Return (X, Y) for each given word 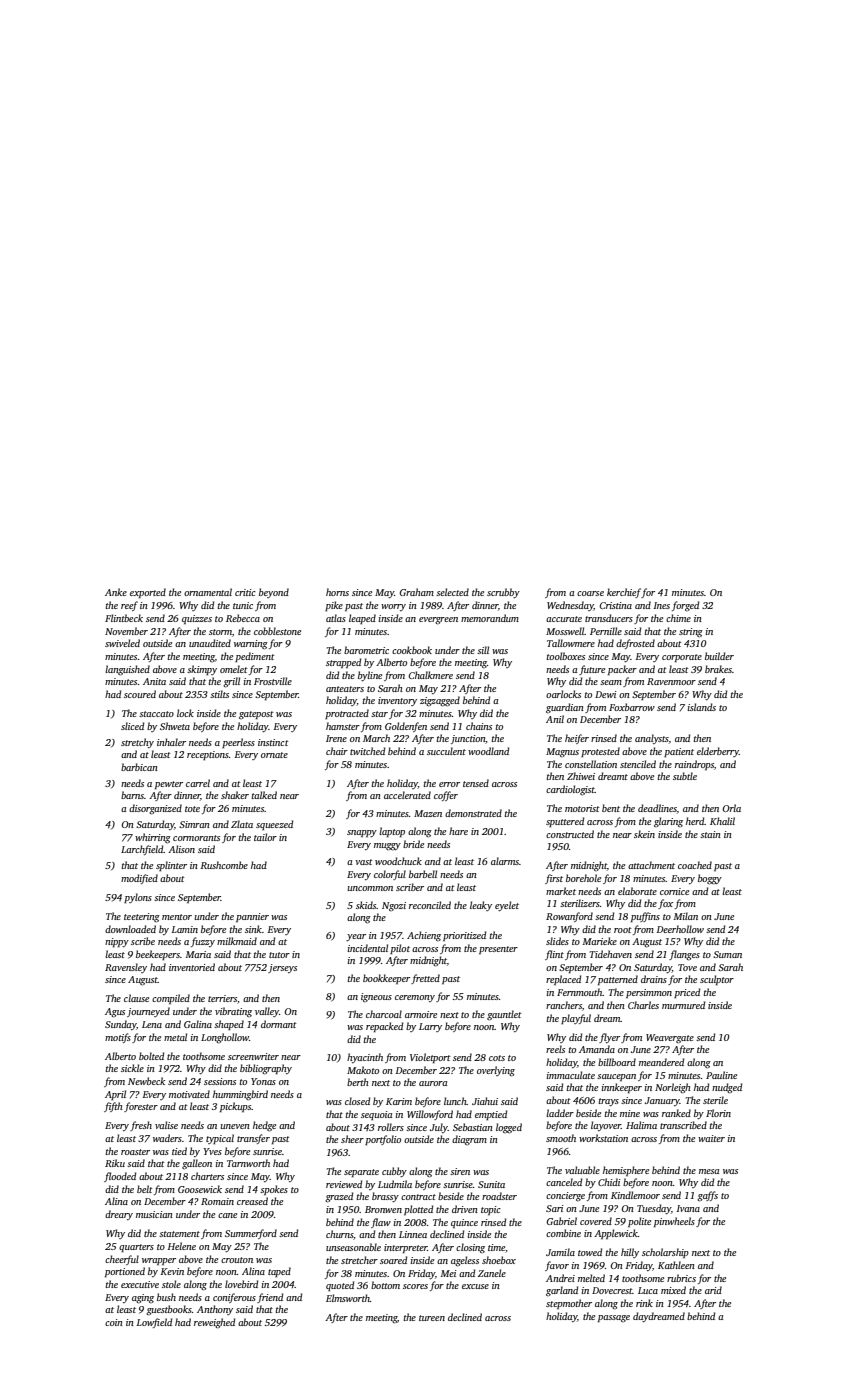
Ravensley (126, 968)
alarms (505, 861)
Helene (181, 1246)
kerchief (624, 593)
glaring (668, 822)
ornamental (208, 592)
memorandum (490, 618)
